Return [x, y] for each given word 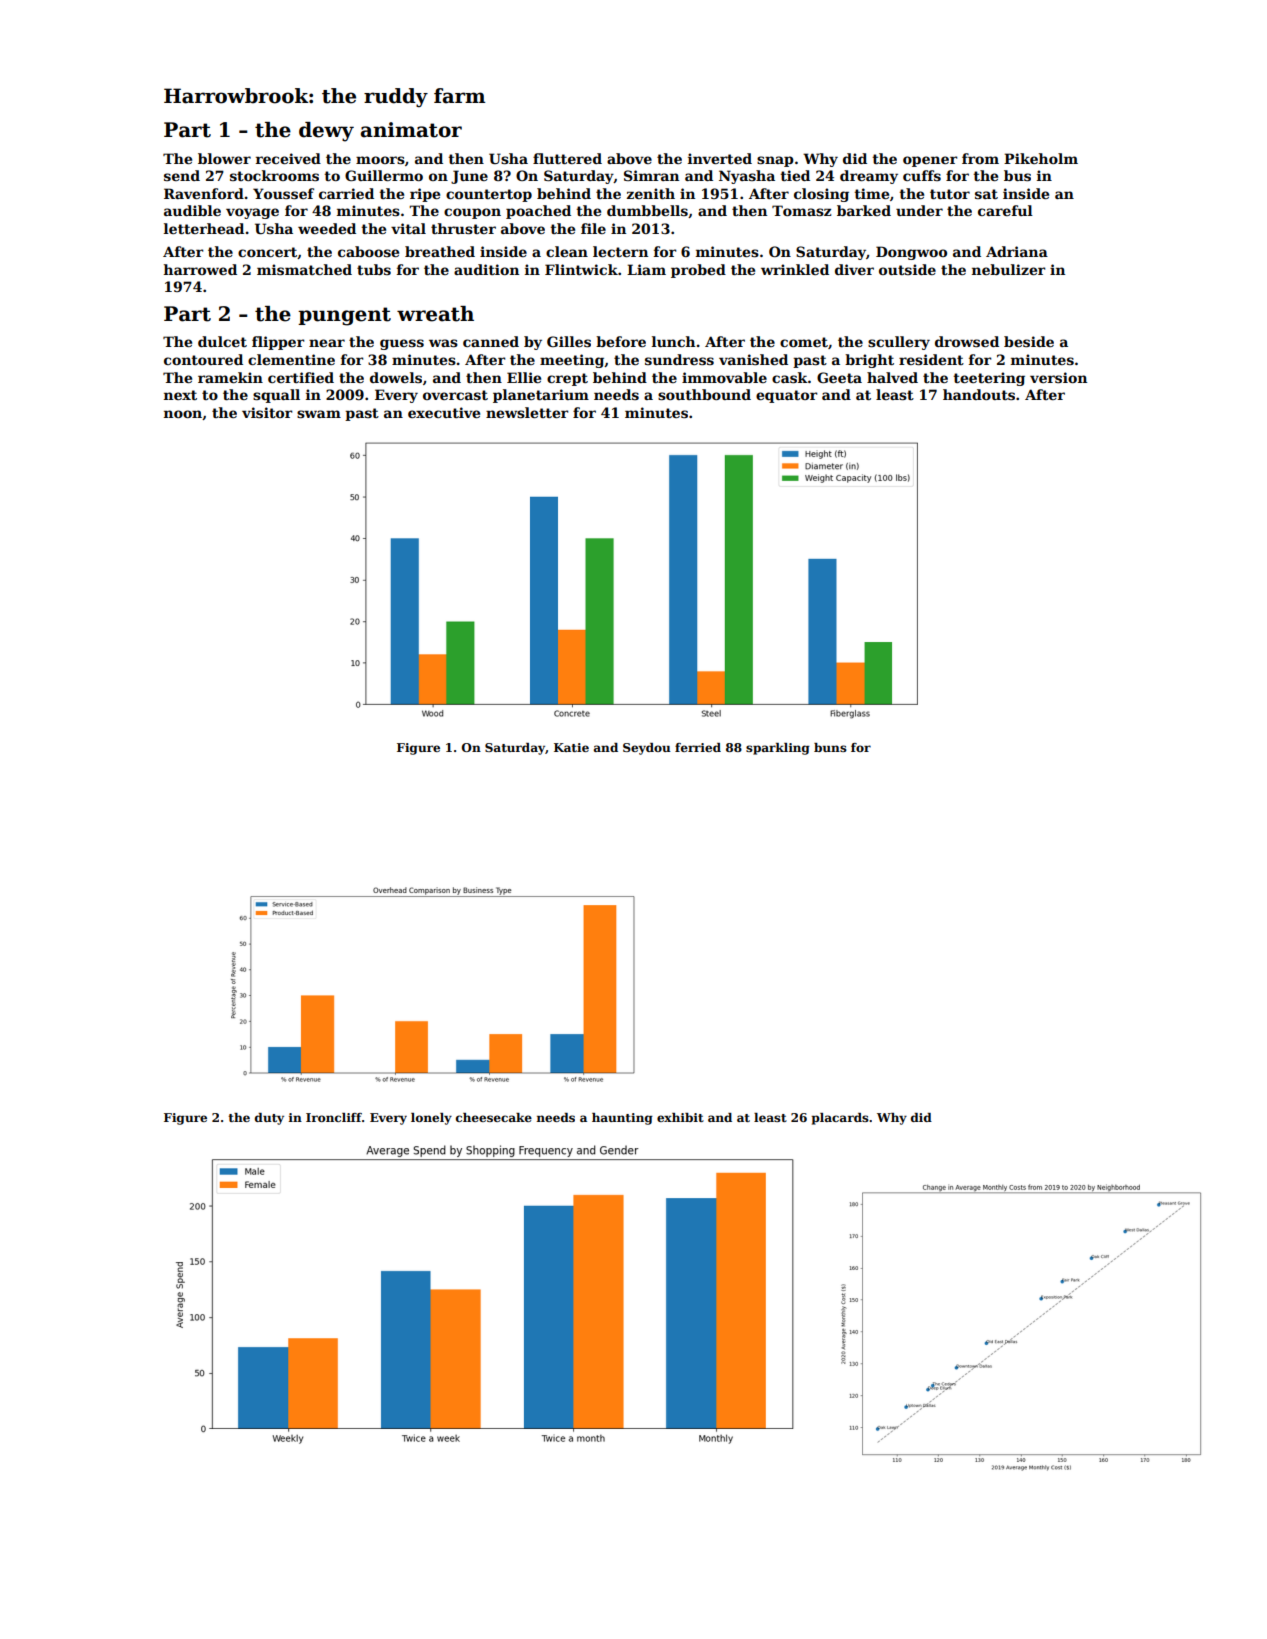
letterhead [204, 228]
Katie [571, 747]
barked [864, 210]
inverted [720, 158]
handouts [979, 394]
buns [830, 747]
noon [183, 414]
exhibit [680, 1117]
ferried [698, 747]
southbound [704, 394]
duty [269, 1119]
